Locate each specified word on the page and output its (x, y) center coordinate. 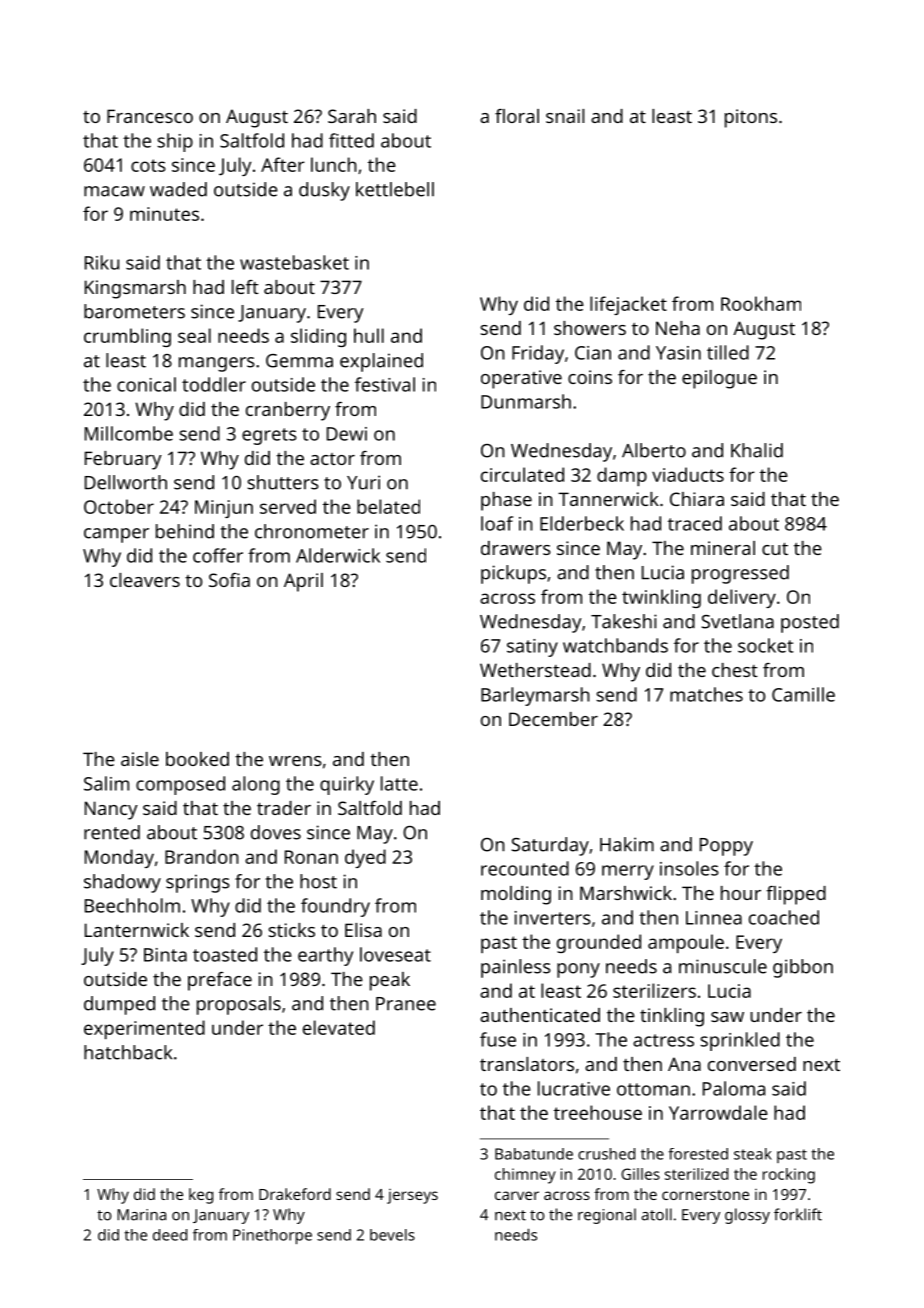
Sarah (352, 116)
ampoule (686, 943)
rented (112, 832)
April (303, 582)
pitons (751, 118)
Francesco (150, 116)
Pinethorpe (272, 1236)
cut (775, 548)
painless (516, 968)
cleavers (145, 580)
